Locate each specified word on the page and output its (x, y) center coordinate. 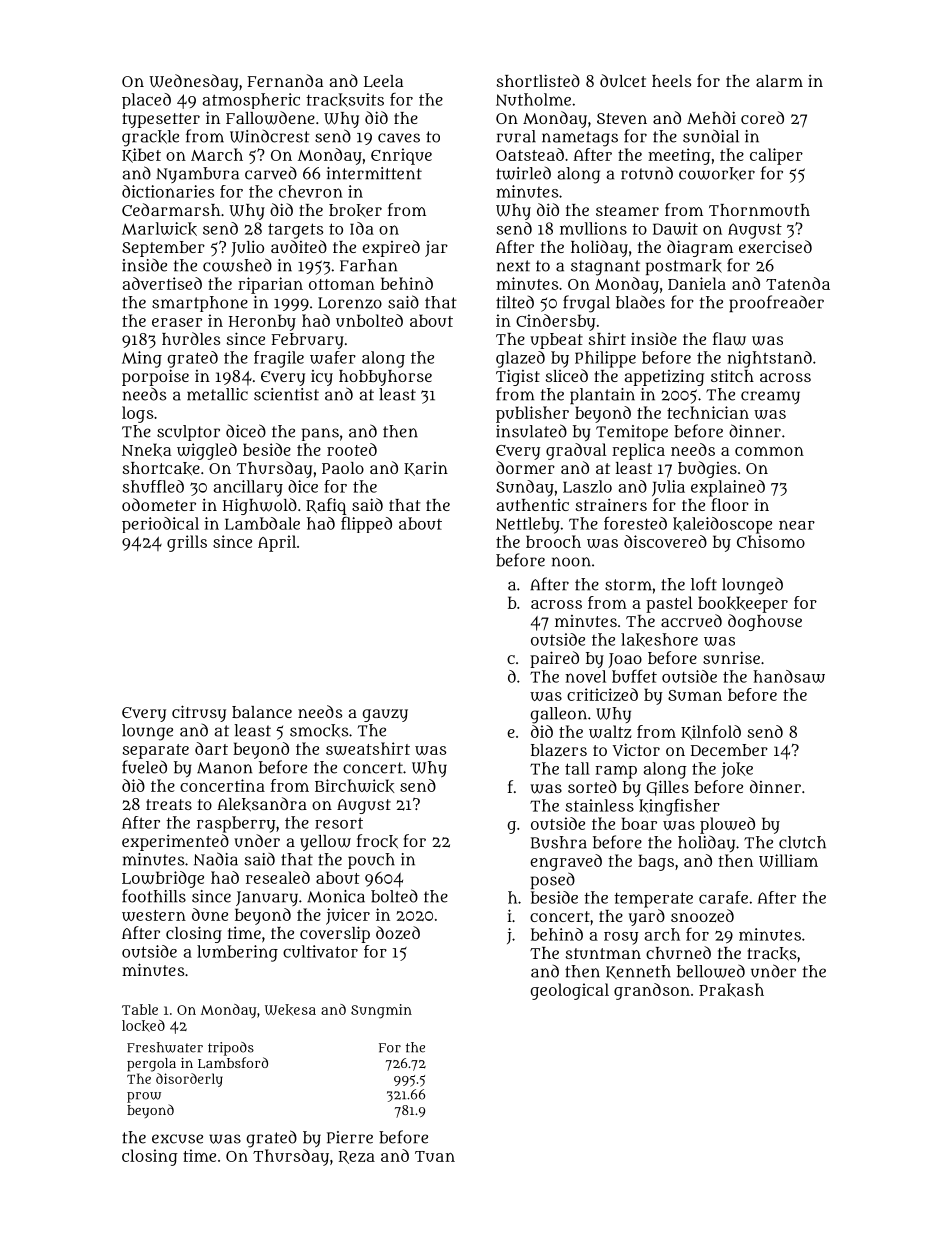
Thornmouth (759, 210)
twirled (523, 173)
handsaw (789, 676)
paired (554, 659)
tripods (231, 1049)
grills (187, 543)
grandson (652, 991)
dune (210, 914)
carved (271, 173)
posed (553, 880)
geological (569, 991)
